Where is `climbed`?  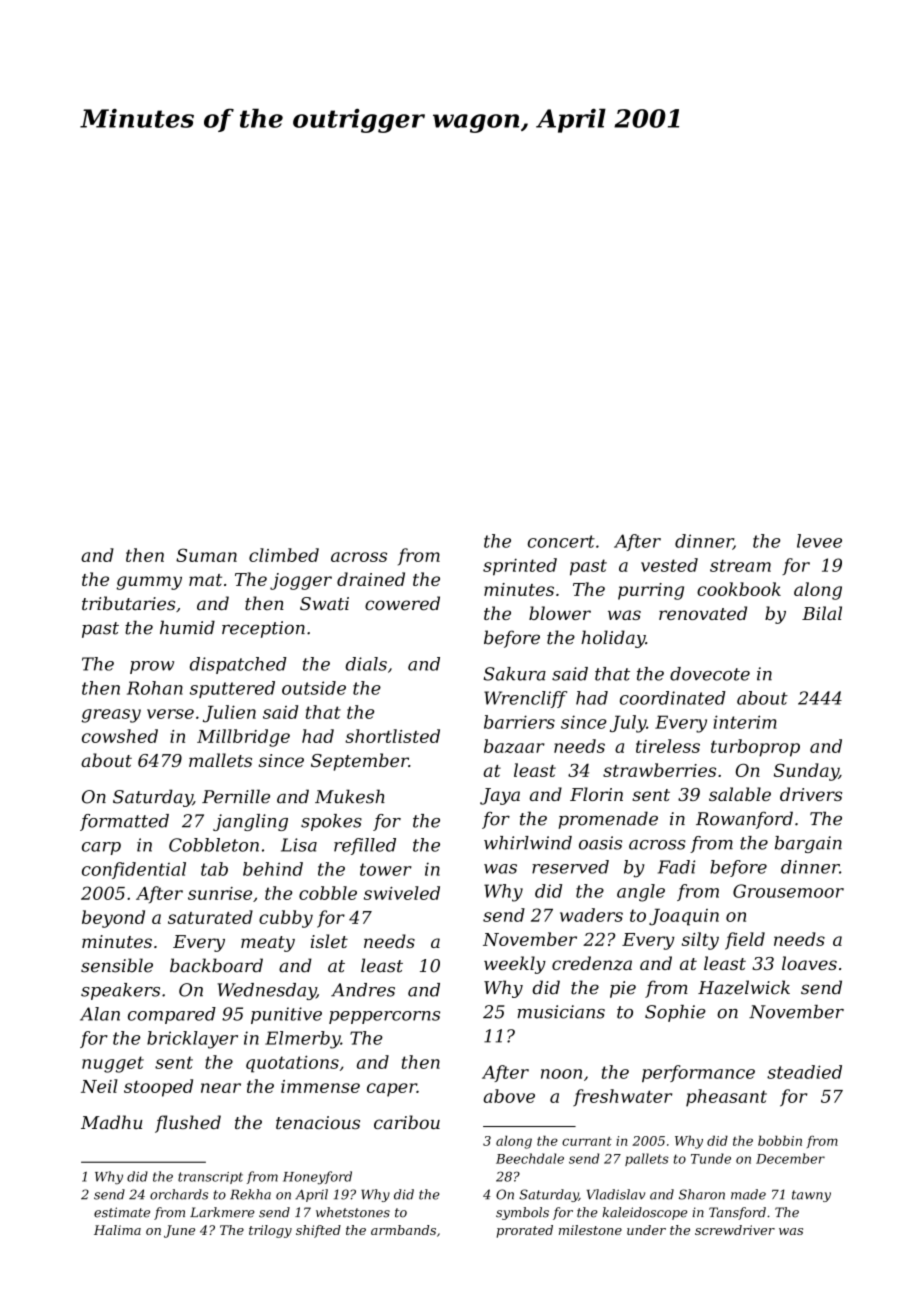 climbed is located at coordinates (284, 555).
